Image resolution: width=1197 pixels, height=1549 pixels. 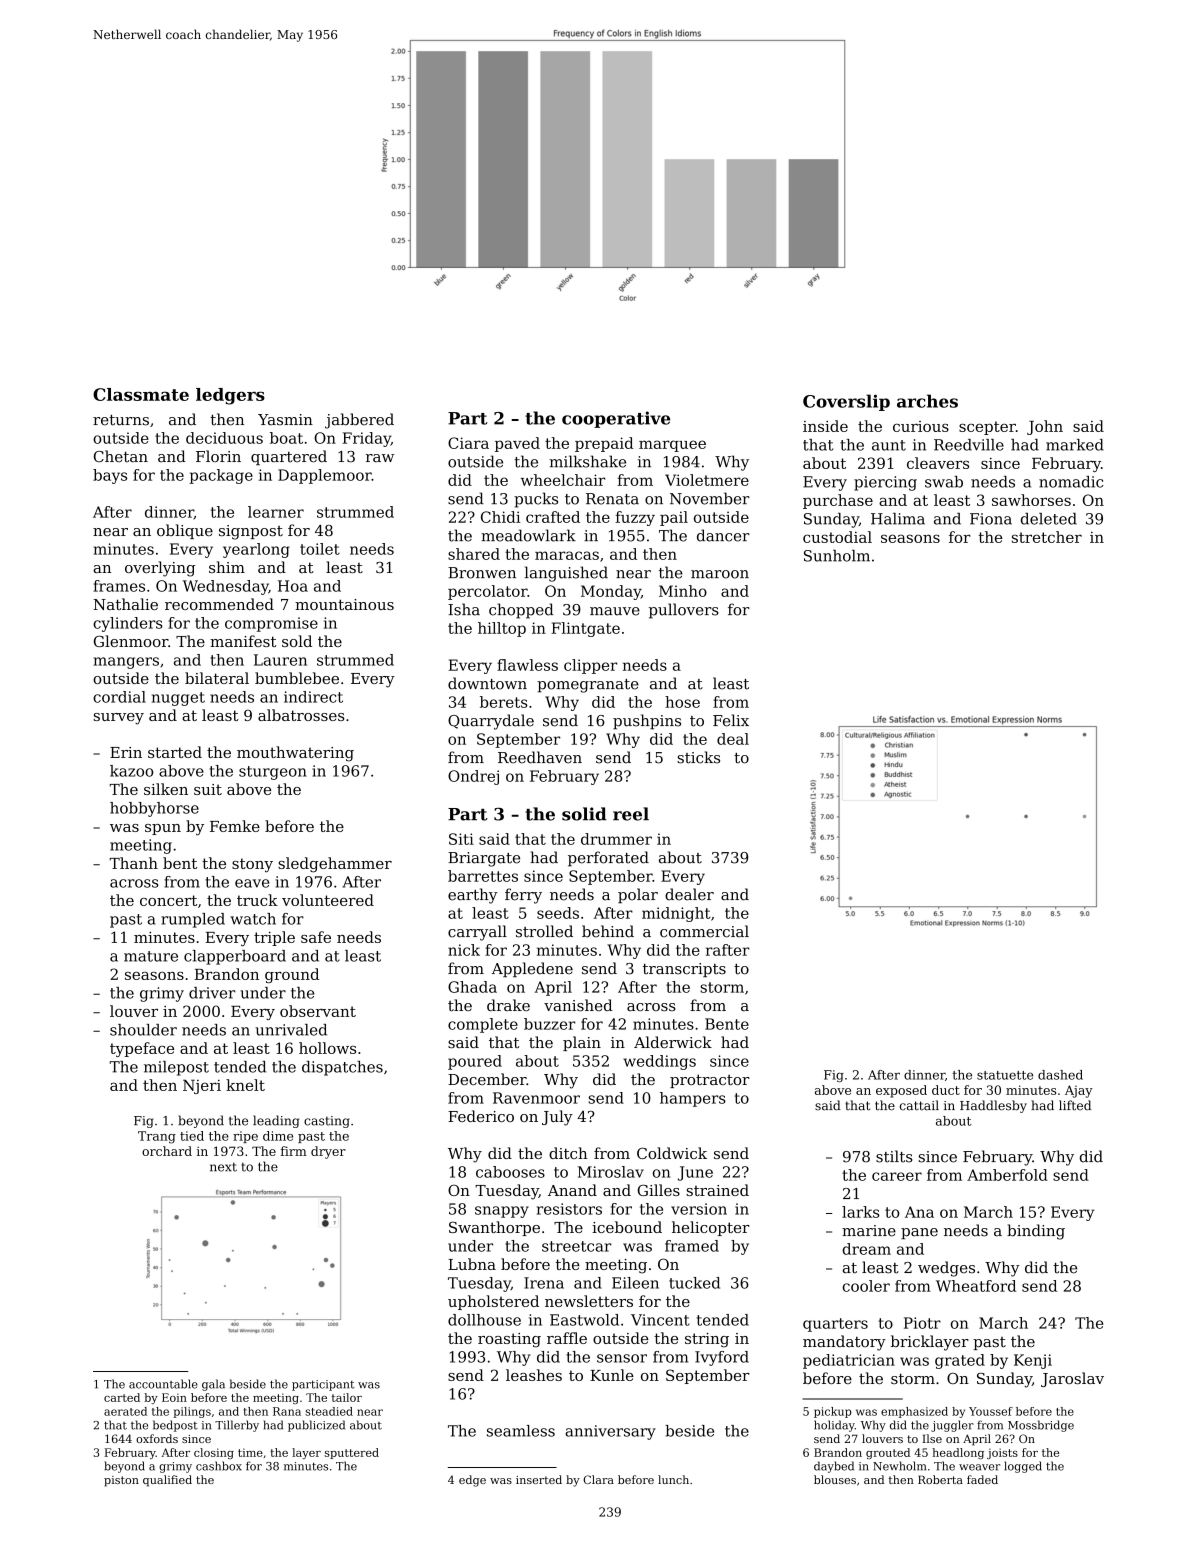 I want to click on pushpins, so click(x=647, y=722).
